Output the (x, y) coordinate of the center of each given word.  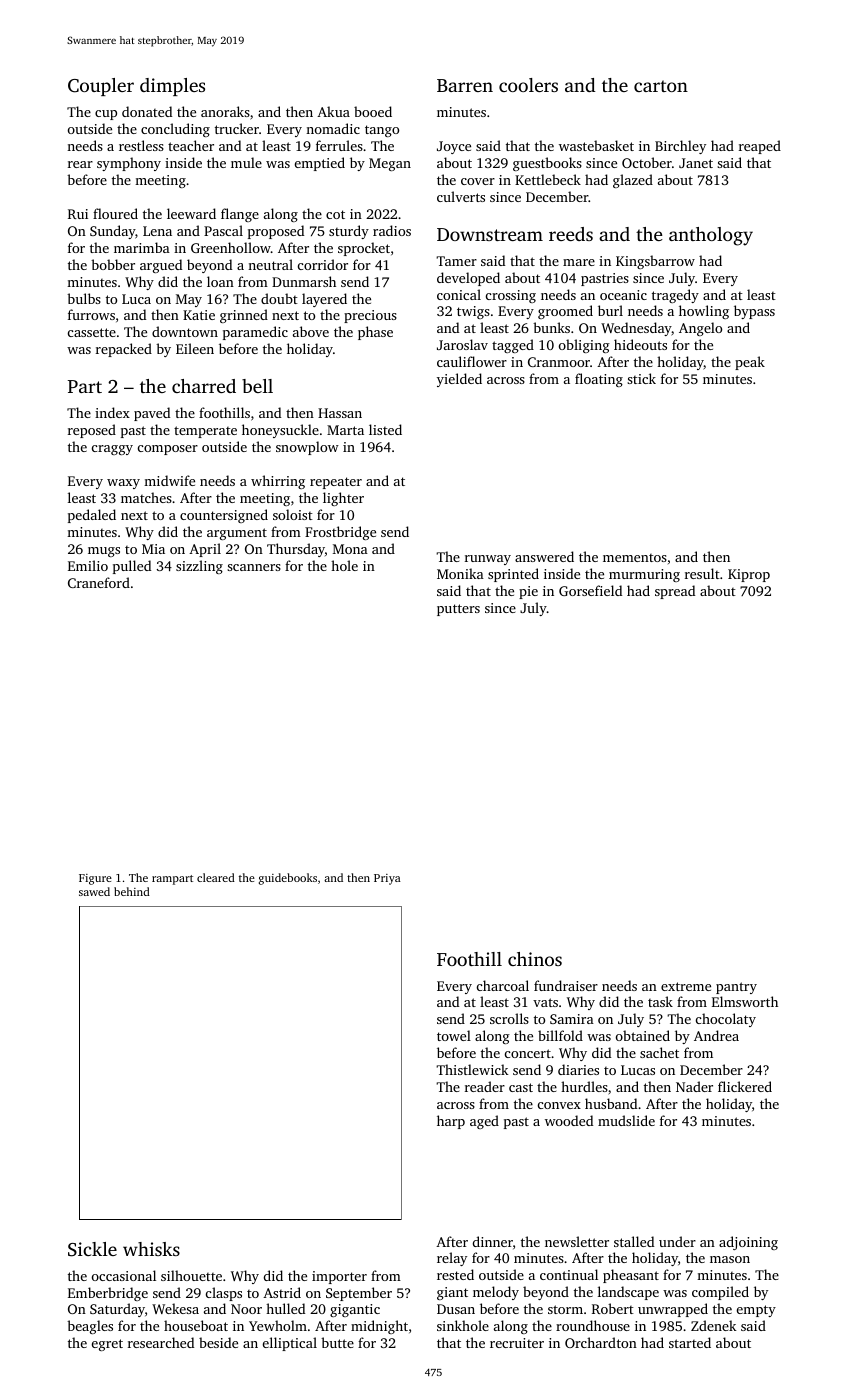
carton (661, 86)
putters (458, 610)
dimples (172, 87)
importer (339, 1277)
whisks (151, 1249)
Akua (333, 111)
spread (675, 592)
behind (132, 891)
